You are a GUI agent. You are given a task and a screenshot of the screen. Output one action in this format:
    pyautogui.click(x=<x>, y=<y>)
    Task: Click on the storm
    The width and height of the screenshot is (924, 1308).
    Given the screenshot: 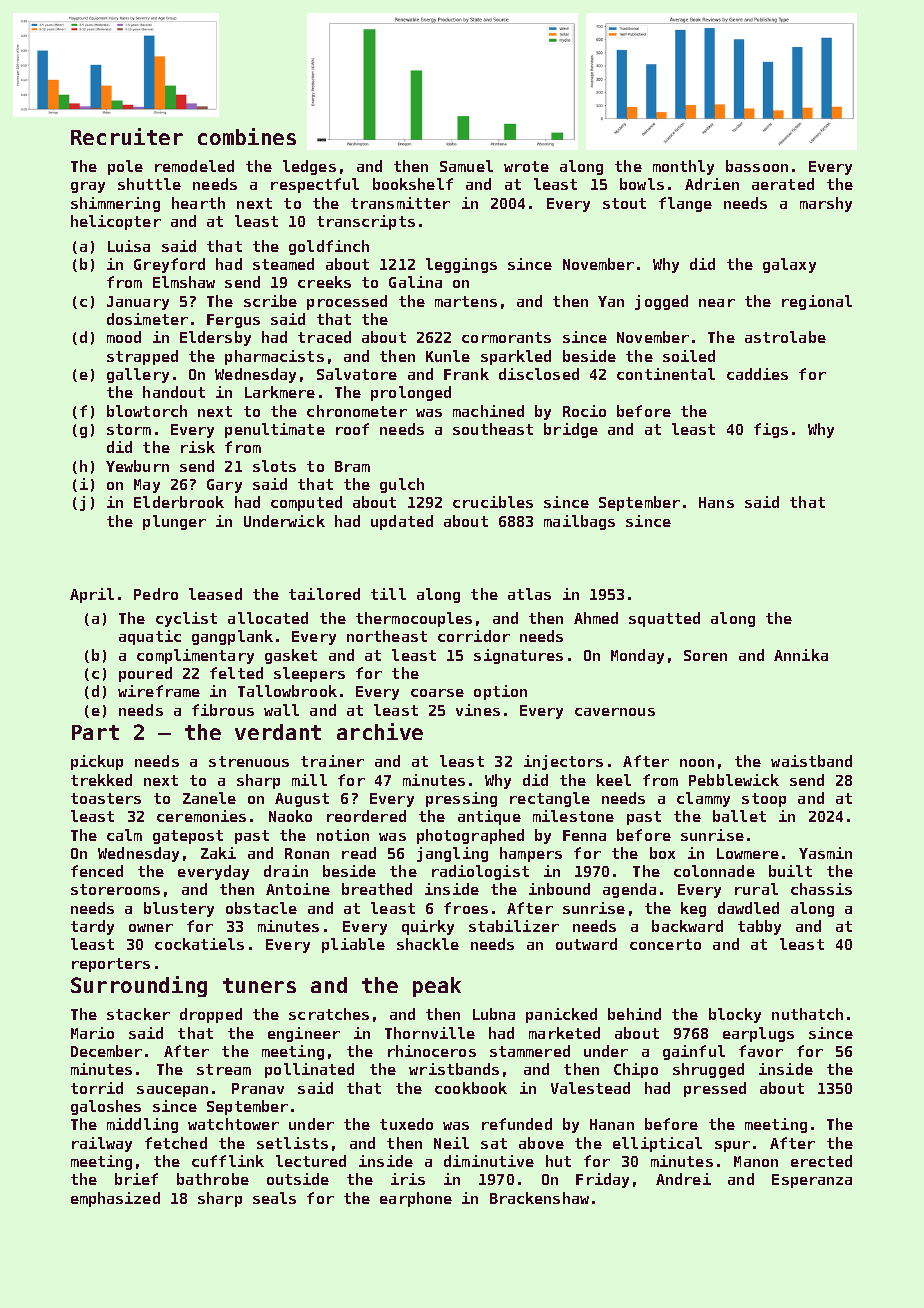 What is the action you would take?
    pyautogui.click(x=129, y=429)
